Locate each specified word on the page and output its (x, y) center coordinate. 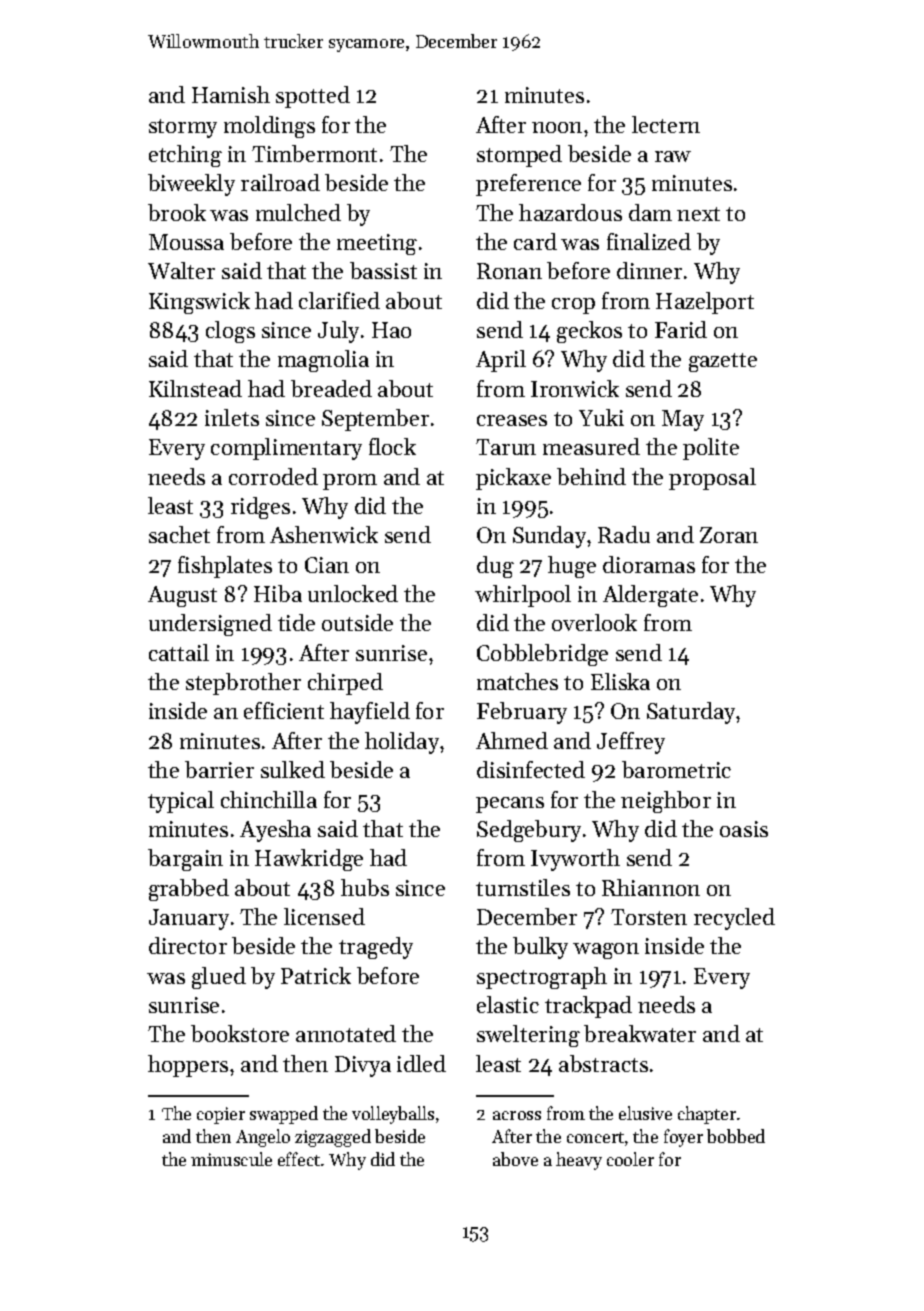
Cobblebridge (542, 655)
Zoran (729, 535)
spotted (313, 97)
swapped (284, 1115)
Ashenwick (324, 534)
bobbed (736, 1136)
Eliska (620, 681)
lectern (666, 124)
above (515, 1159)
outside (357, 622)
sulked (293, 769)
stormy (183, 128)
